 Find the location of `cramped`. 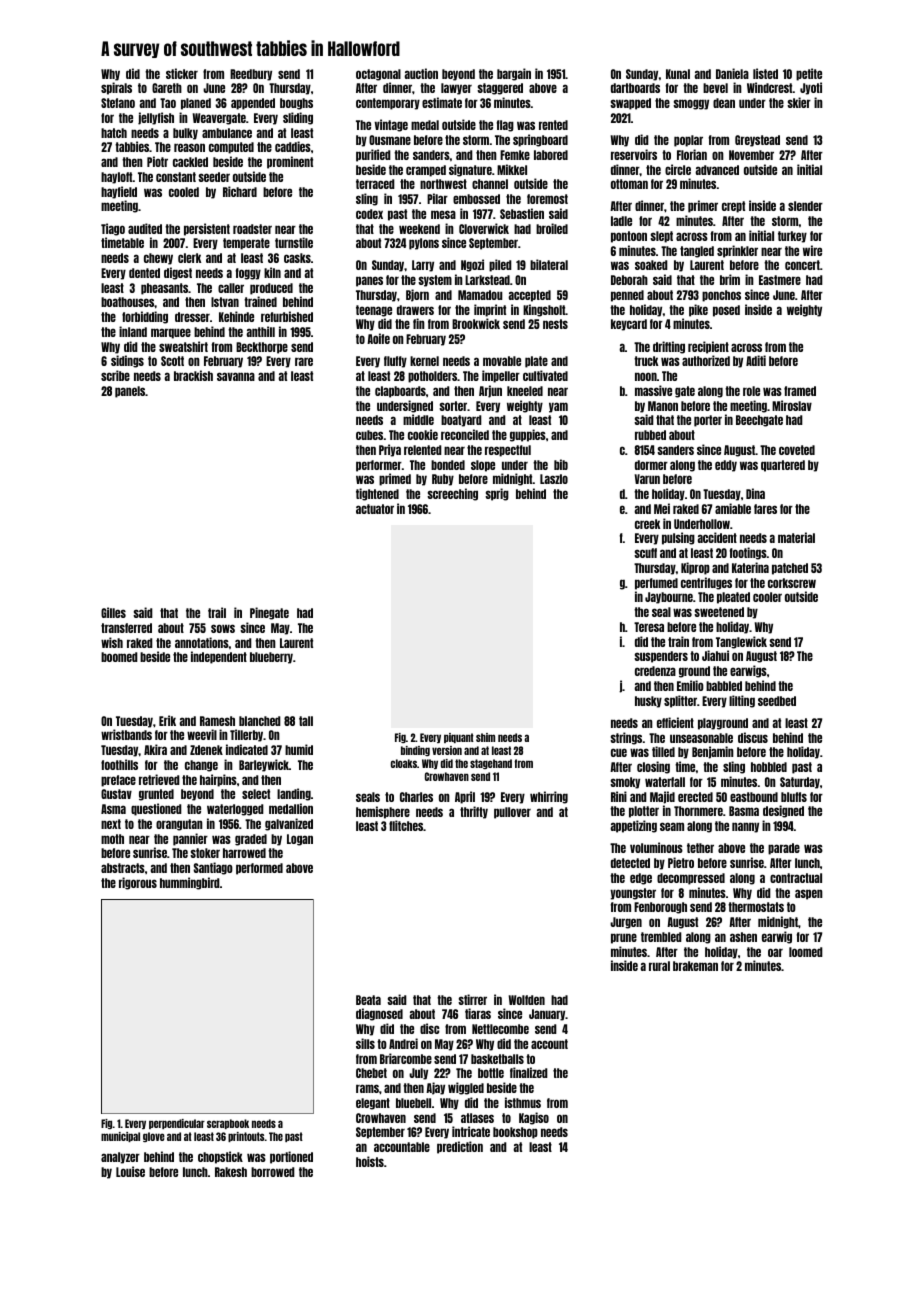

cramped is located at coordinates (426, 171).
